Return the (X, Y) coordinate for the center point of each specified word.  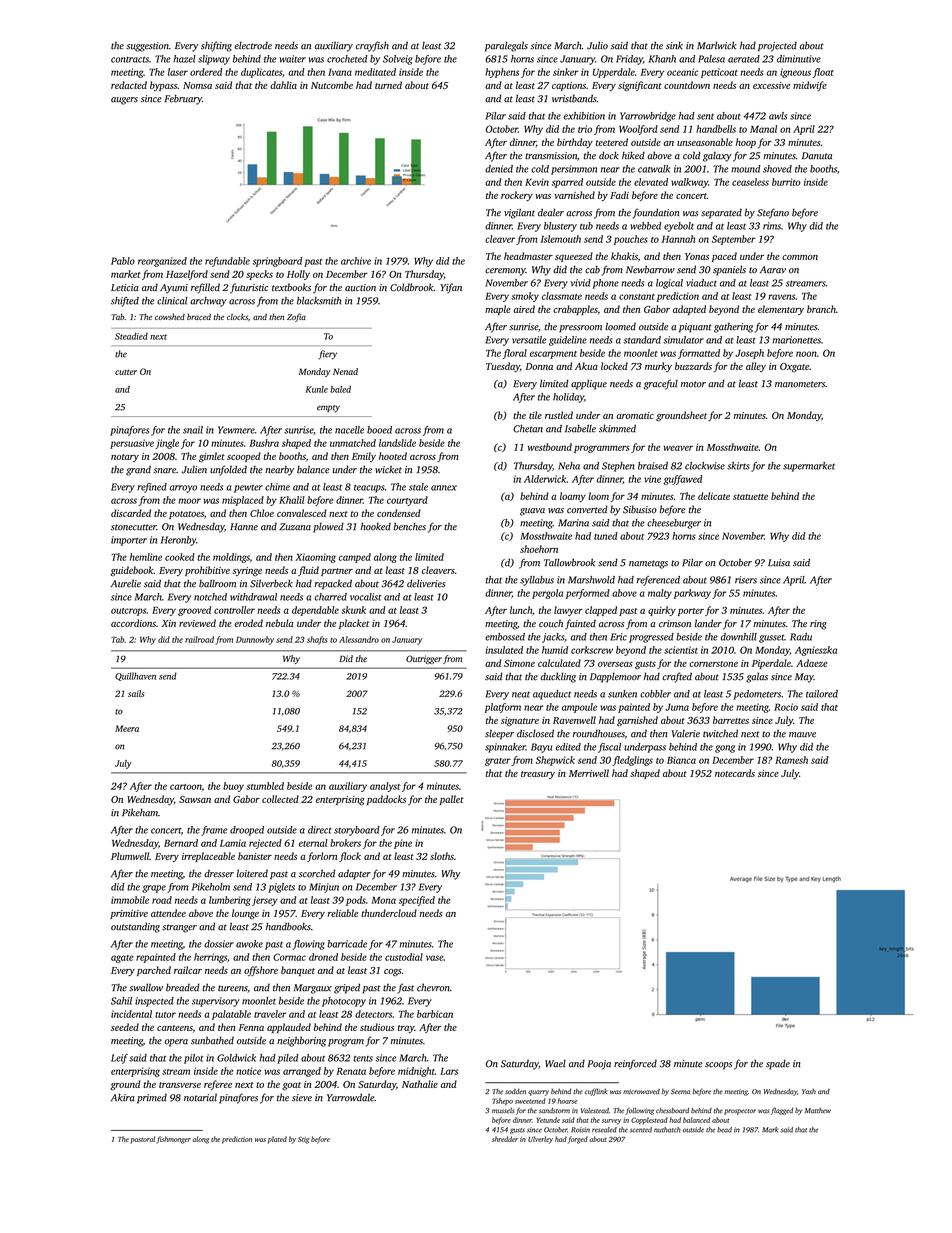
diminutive (799, 59)
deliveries (426, 583)
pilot (193, 1059)
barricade (347, 944)
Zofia (296, 317)
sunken (622, 694)
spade (778, 1064)
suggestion (147, 47)
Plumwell (130, 856)
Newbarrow (650, 270)
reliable (343, 913)
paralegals (506, 46)
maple (498, 310)
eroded (249, 623)
